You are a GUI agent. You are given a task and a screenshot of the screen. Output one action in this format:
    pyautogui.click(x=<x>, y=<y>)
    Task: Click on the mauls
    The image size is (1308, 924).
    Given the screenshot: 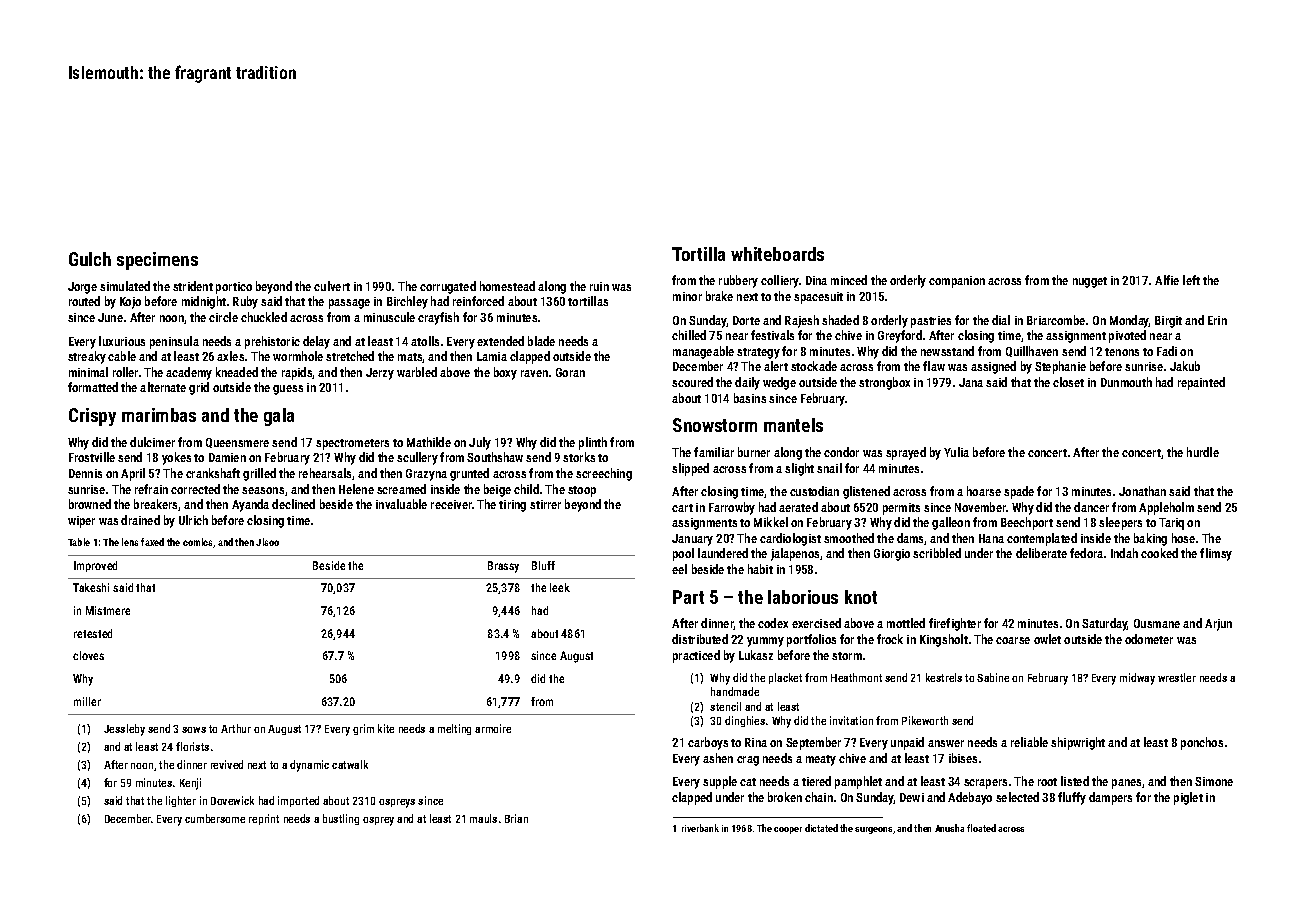 What is the action you would take?
    pyautogui.click(x=483, y=818)
